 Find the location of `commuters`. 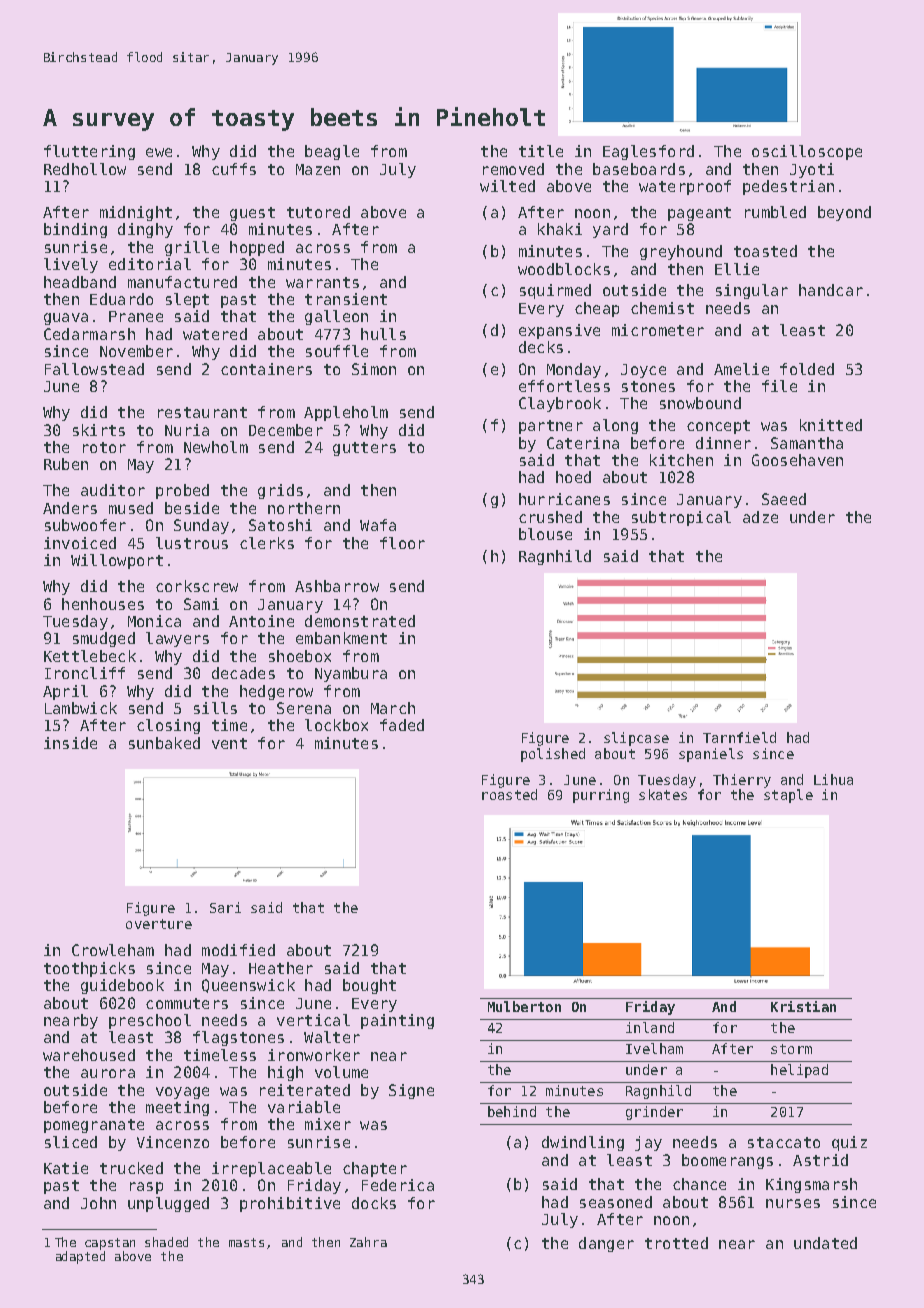

commuters is located at coordinates (187, 1003).
